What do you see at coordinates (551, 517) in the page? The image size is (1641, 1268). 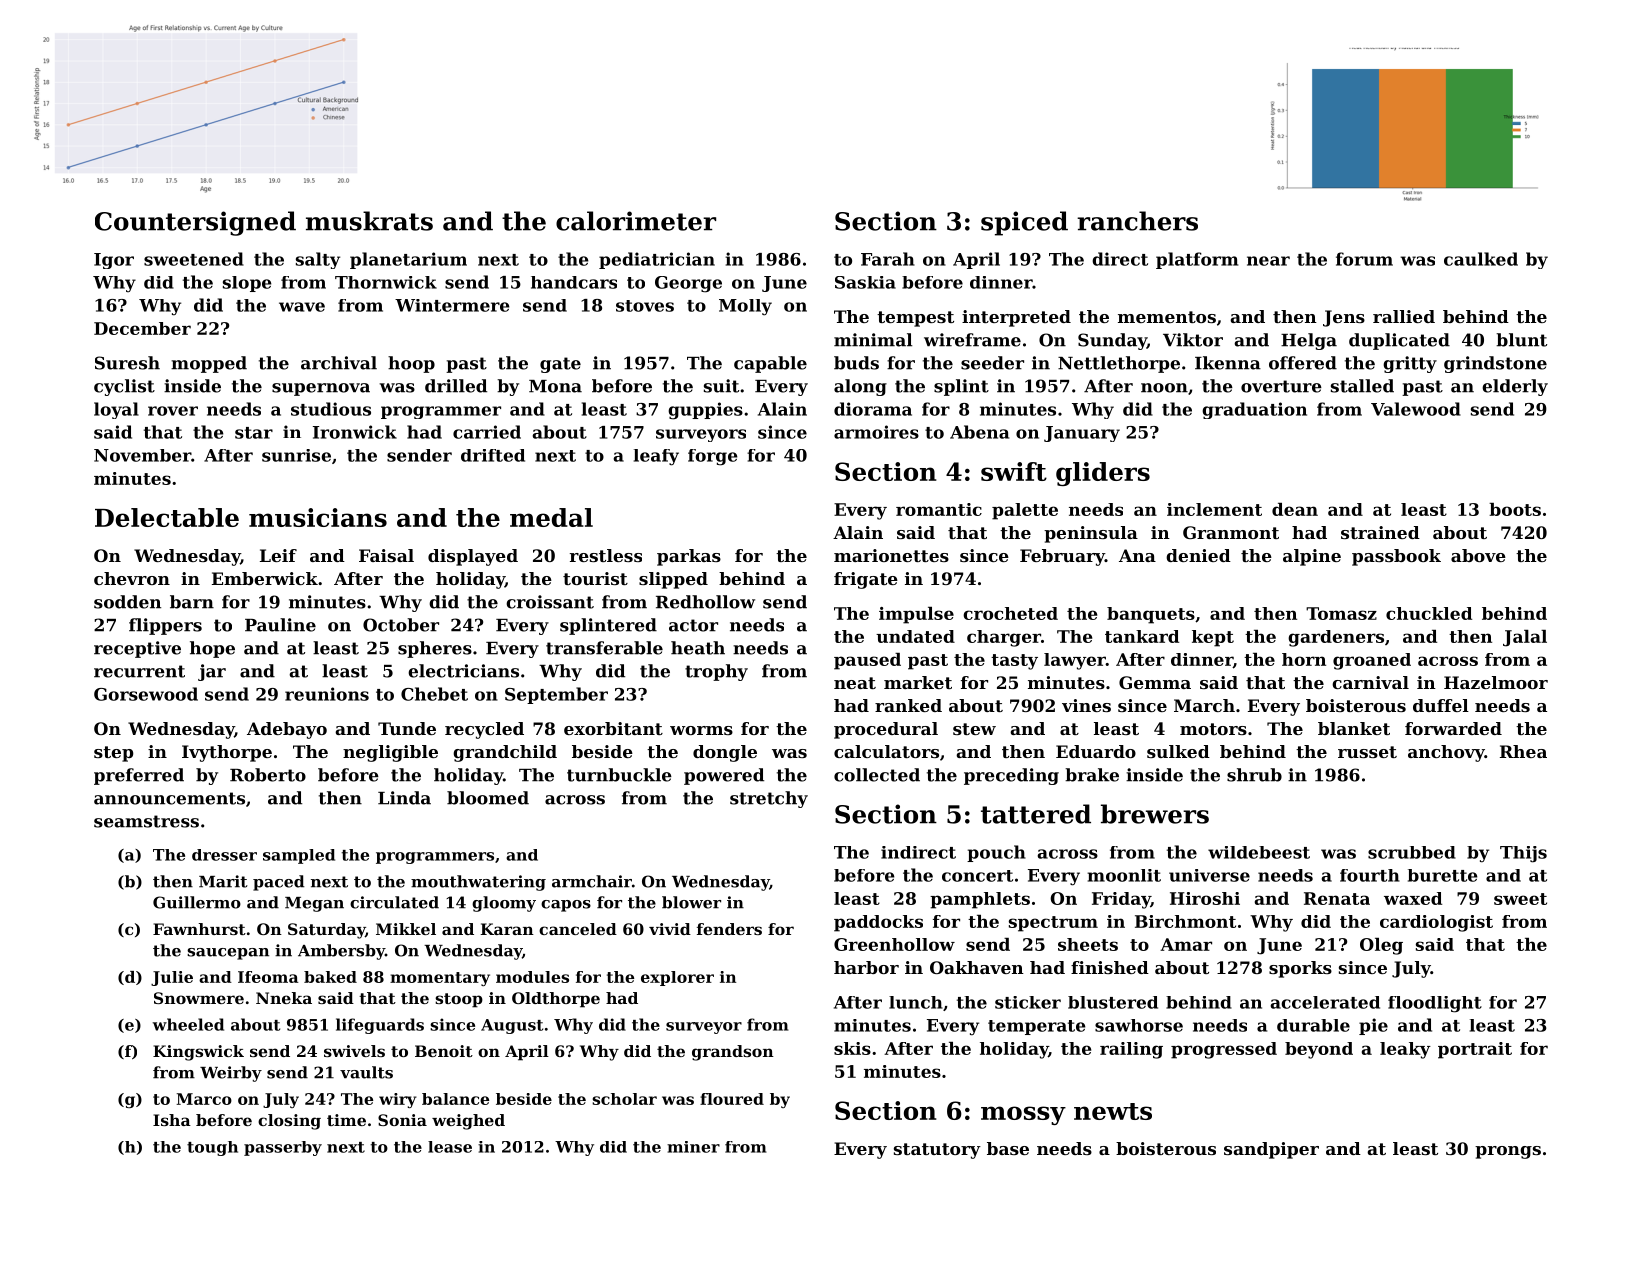 I see `medal` at bounding box center [551, 517].
